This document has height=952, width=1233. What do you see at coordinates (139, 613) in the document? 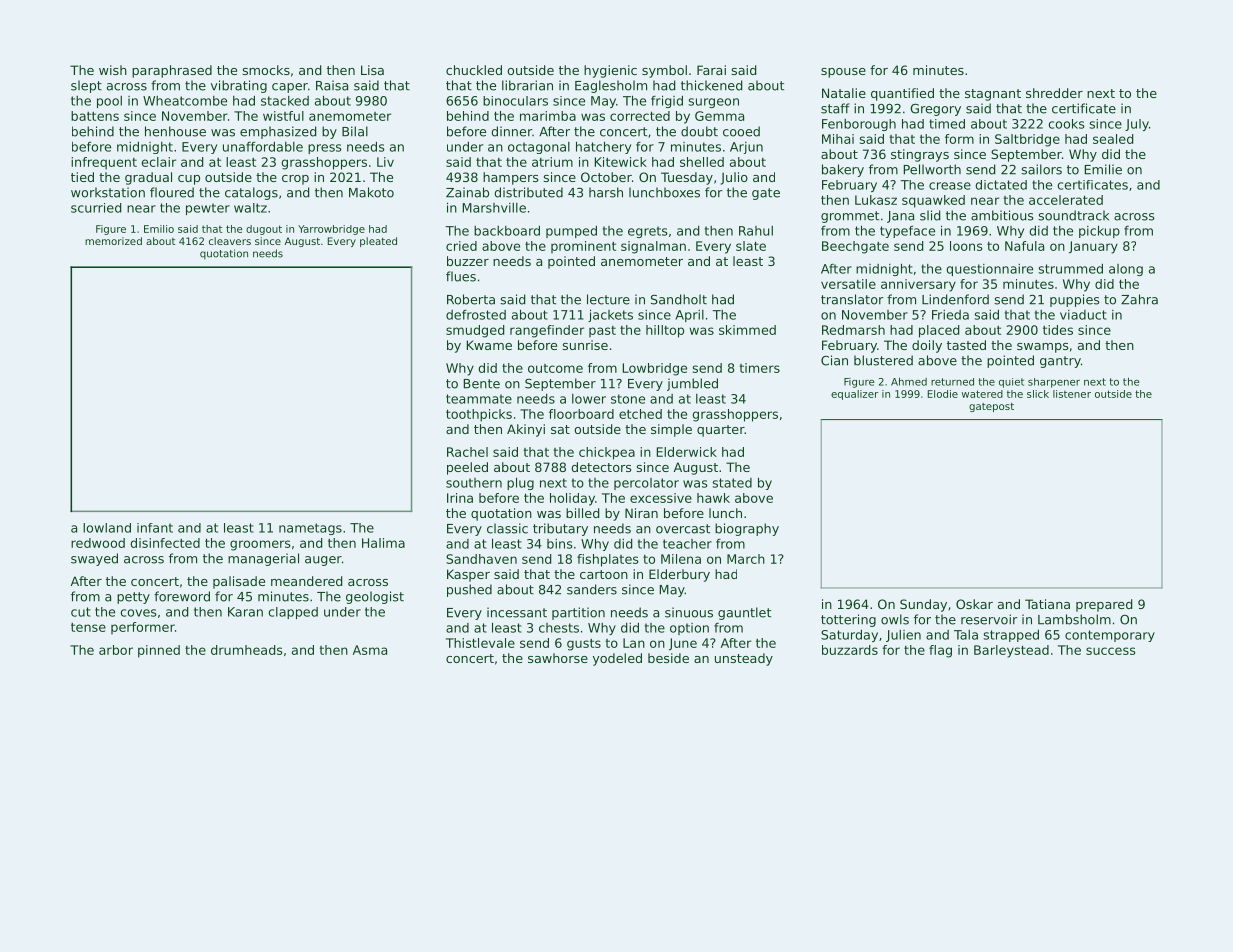
I see `coves` at bounding box center [139, 613].
